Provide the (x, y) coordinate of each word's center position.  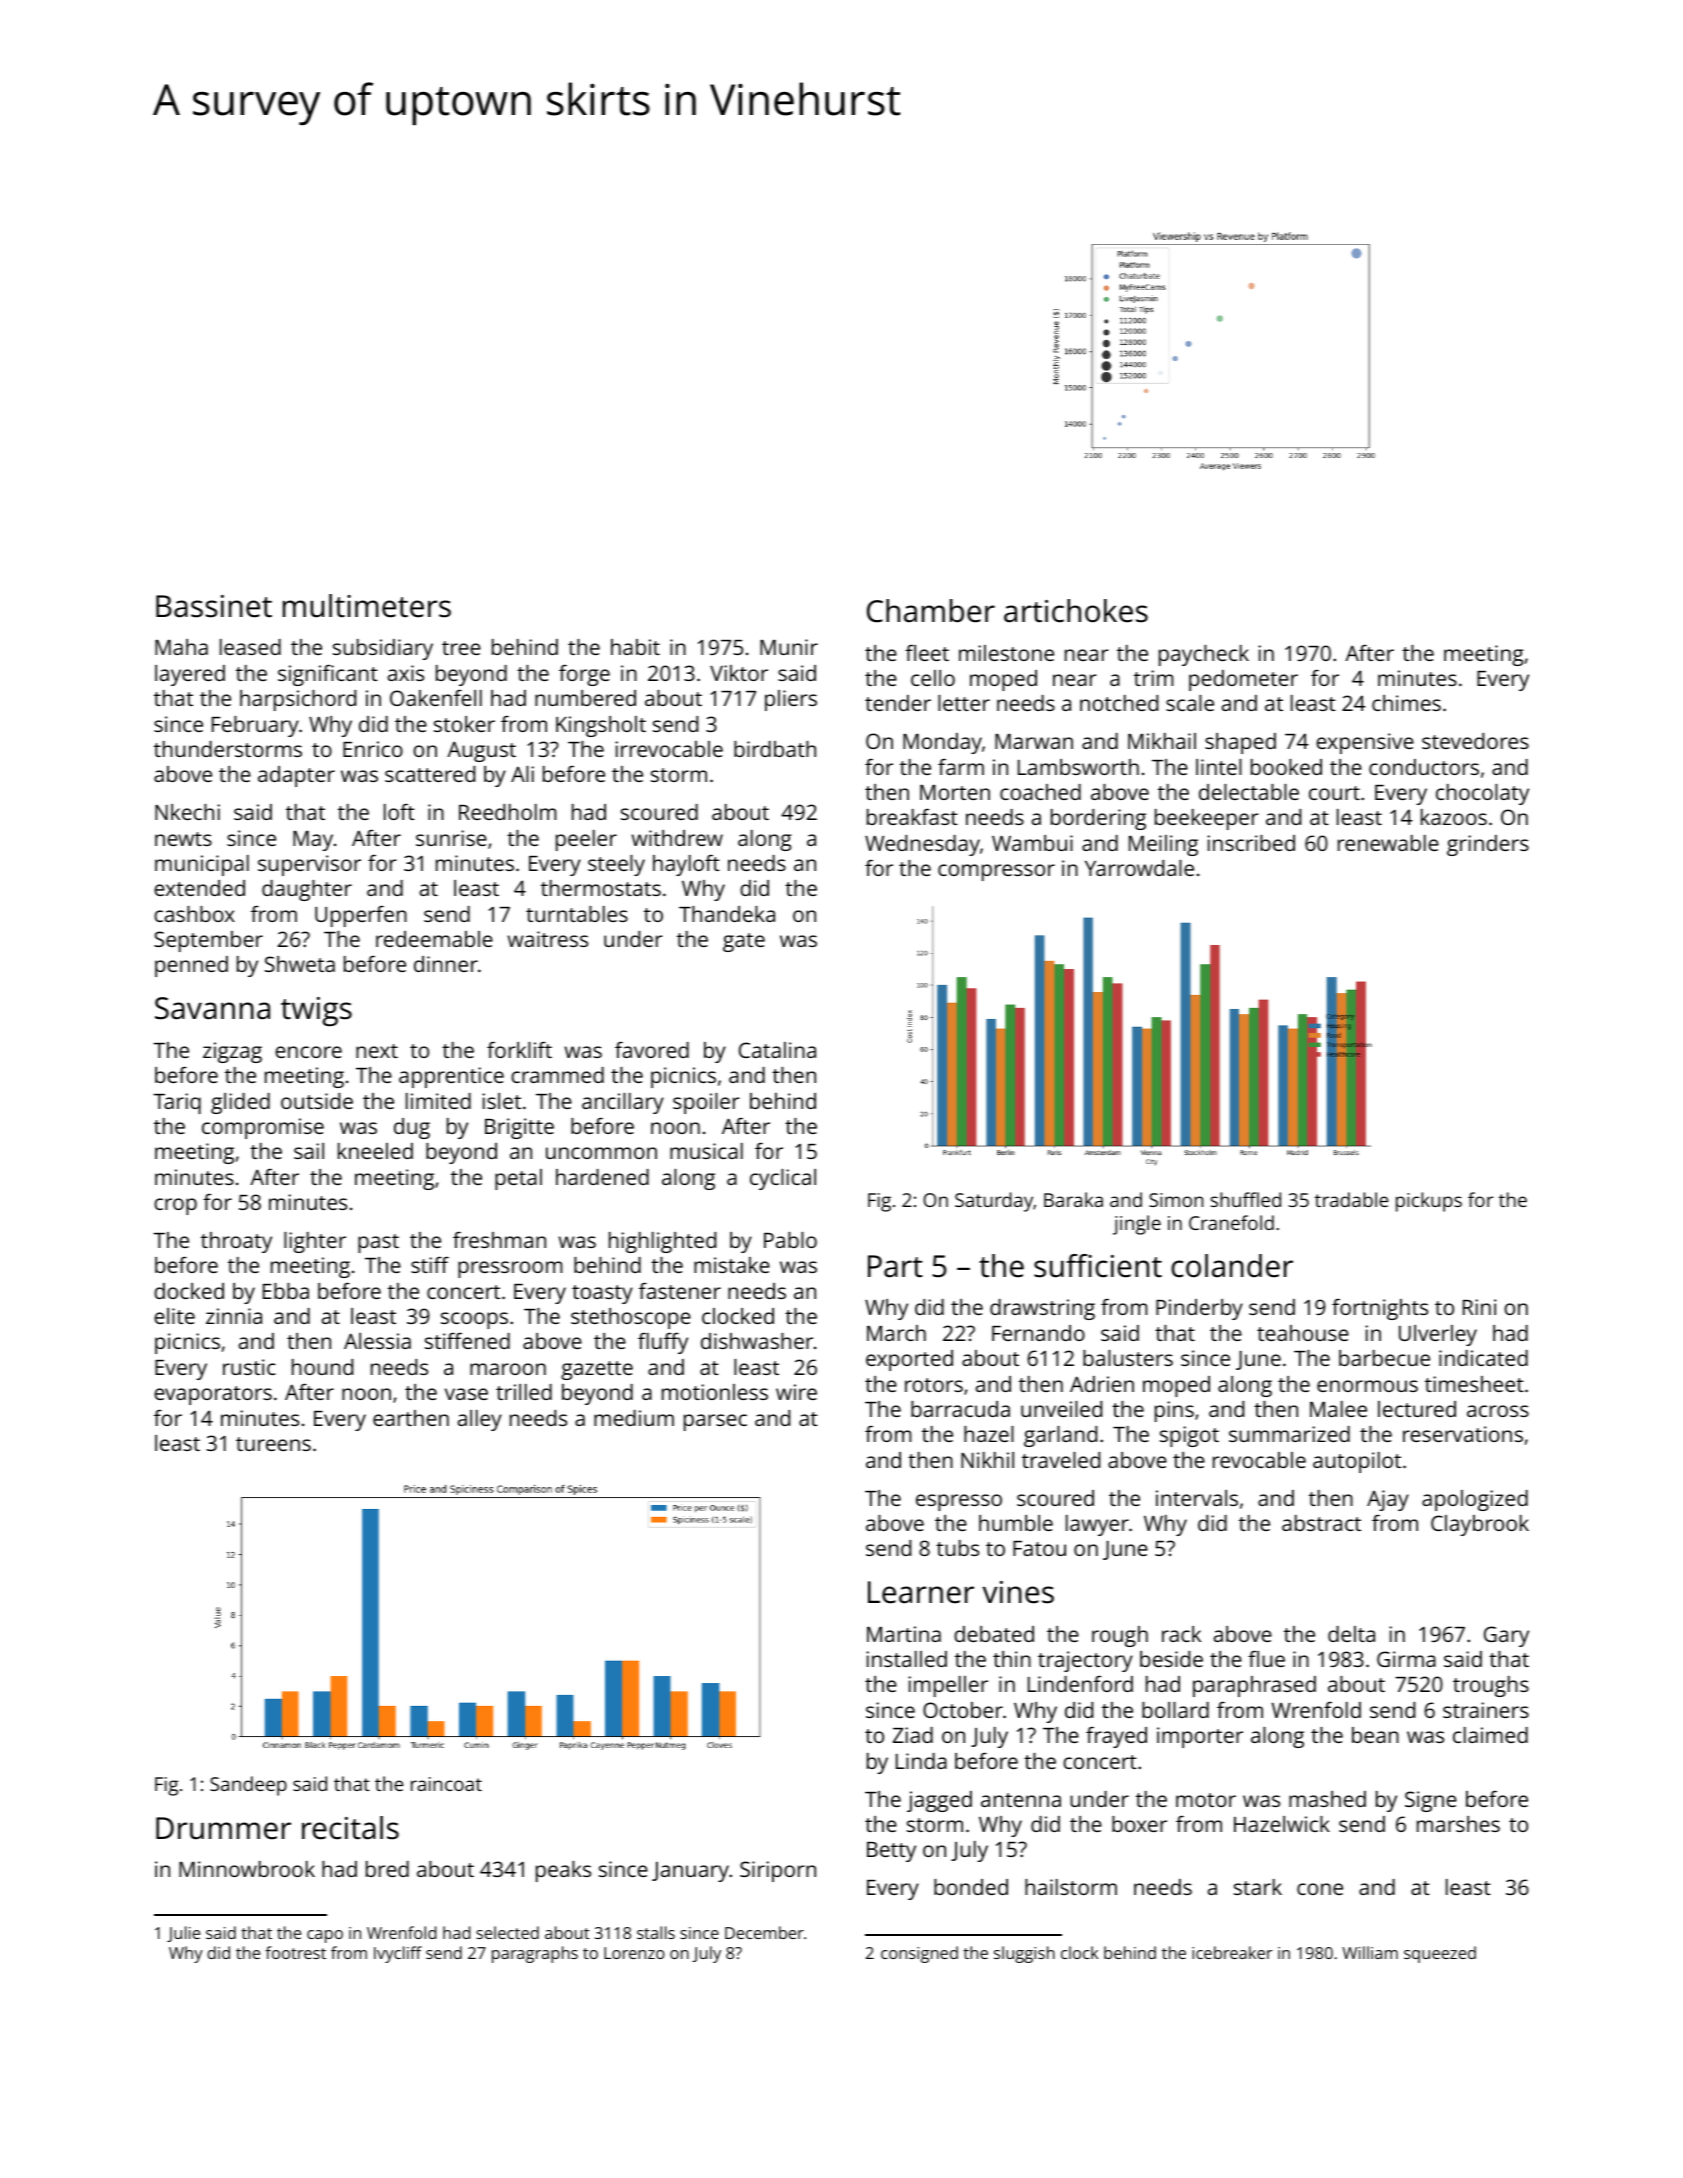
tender (898, 703)
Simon (1176, 1200)
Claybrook (1480, 1525)
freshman (499, 1239)
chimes (1406, 703)
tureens (273, 1444)
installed (906, 1659)
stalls (656, 1932)
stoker (464, 724)
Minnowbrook (247, 1869)
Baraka (1073, 1199)
